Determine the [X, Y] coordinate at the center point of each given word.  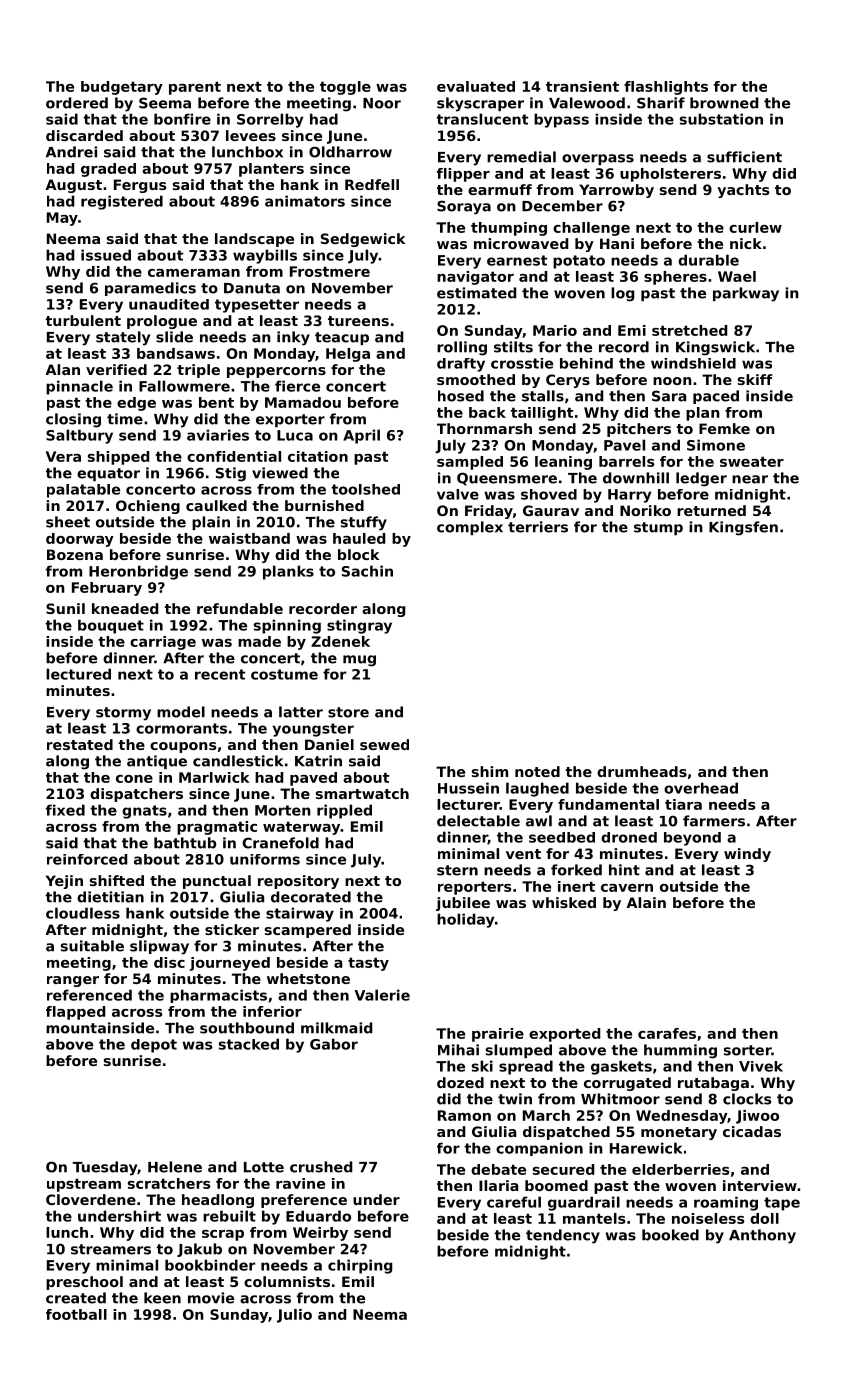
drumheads [642, 771]
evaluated [476, 86]
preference [304, 1201]
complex [470, 528]
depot [154, 1046]
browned [724, 103]
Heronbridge [138, 572]
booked [670, 1235]
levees [251, 135]
